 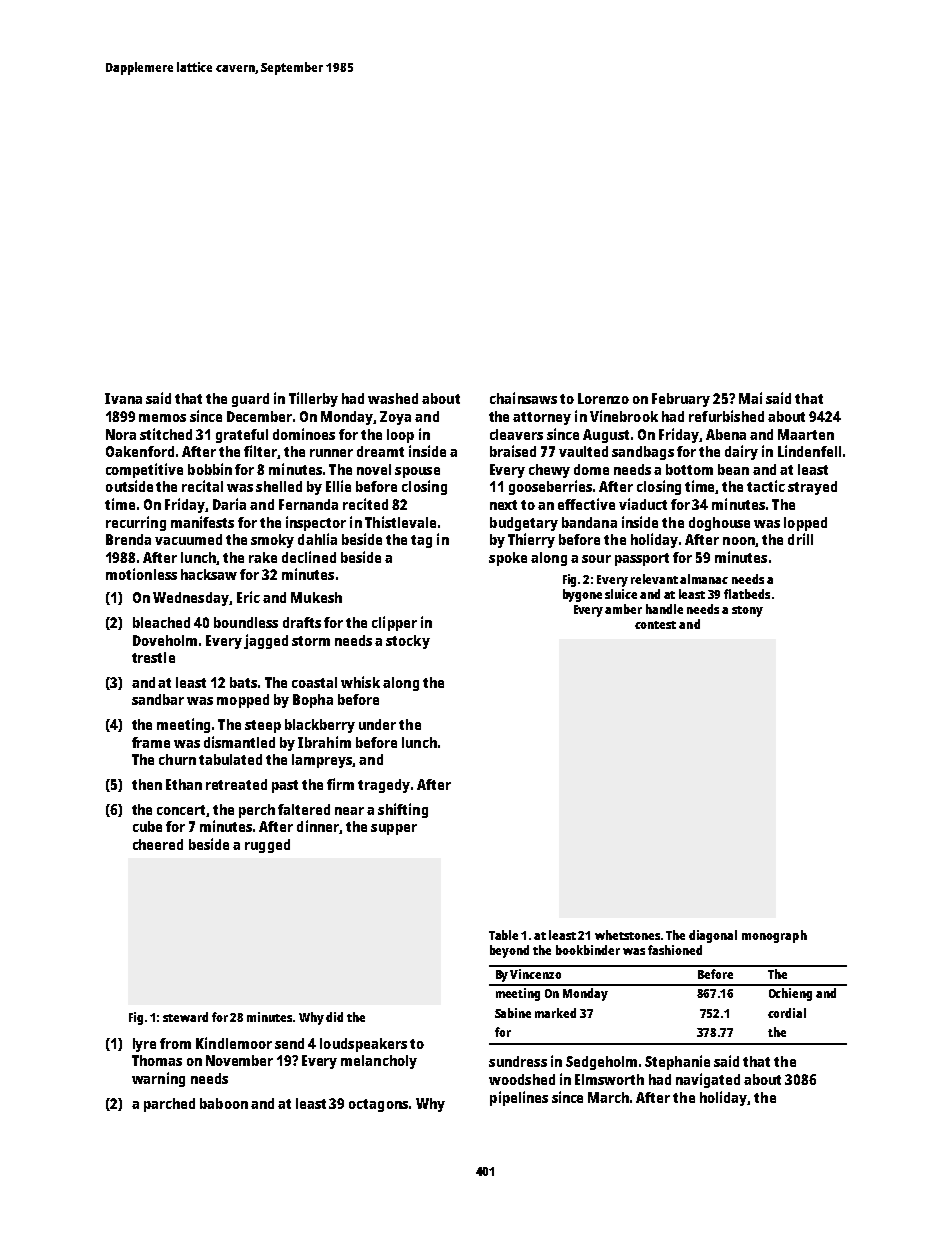 What do you see at coordinates (123, 398) in the screenshot?
I see `Ivana` at bounding box center [123, 398].
